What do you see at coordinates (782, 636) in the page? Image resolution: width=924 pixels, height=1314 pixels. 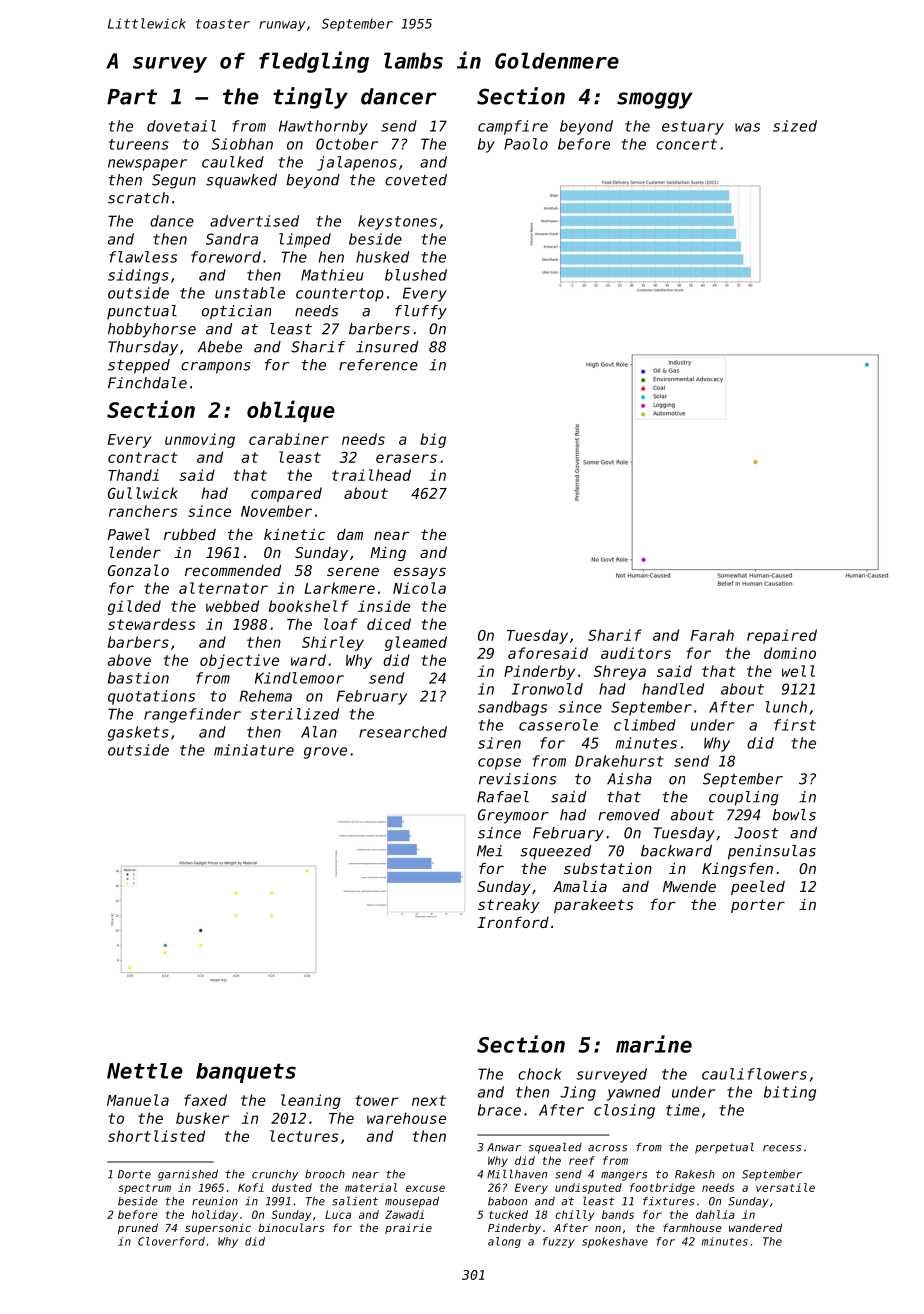 I see `repaired` at bounding box center [782, 636].
